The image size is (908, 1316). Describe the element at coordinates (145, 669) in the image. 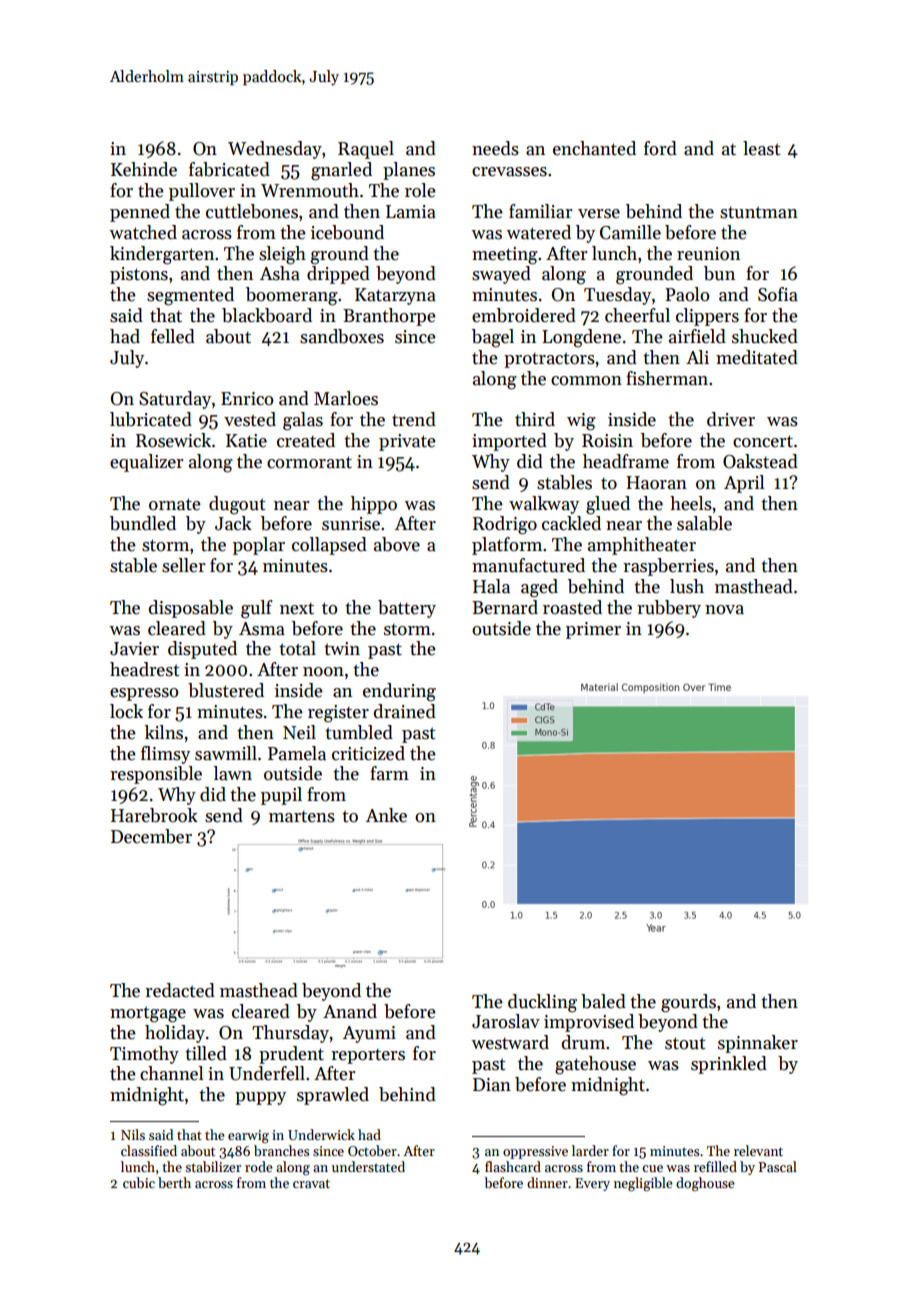

I see `headrest` at that location.
